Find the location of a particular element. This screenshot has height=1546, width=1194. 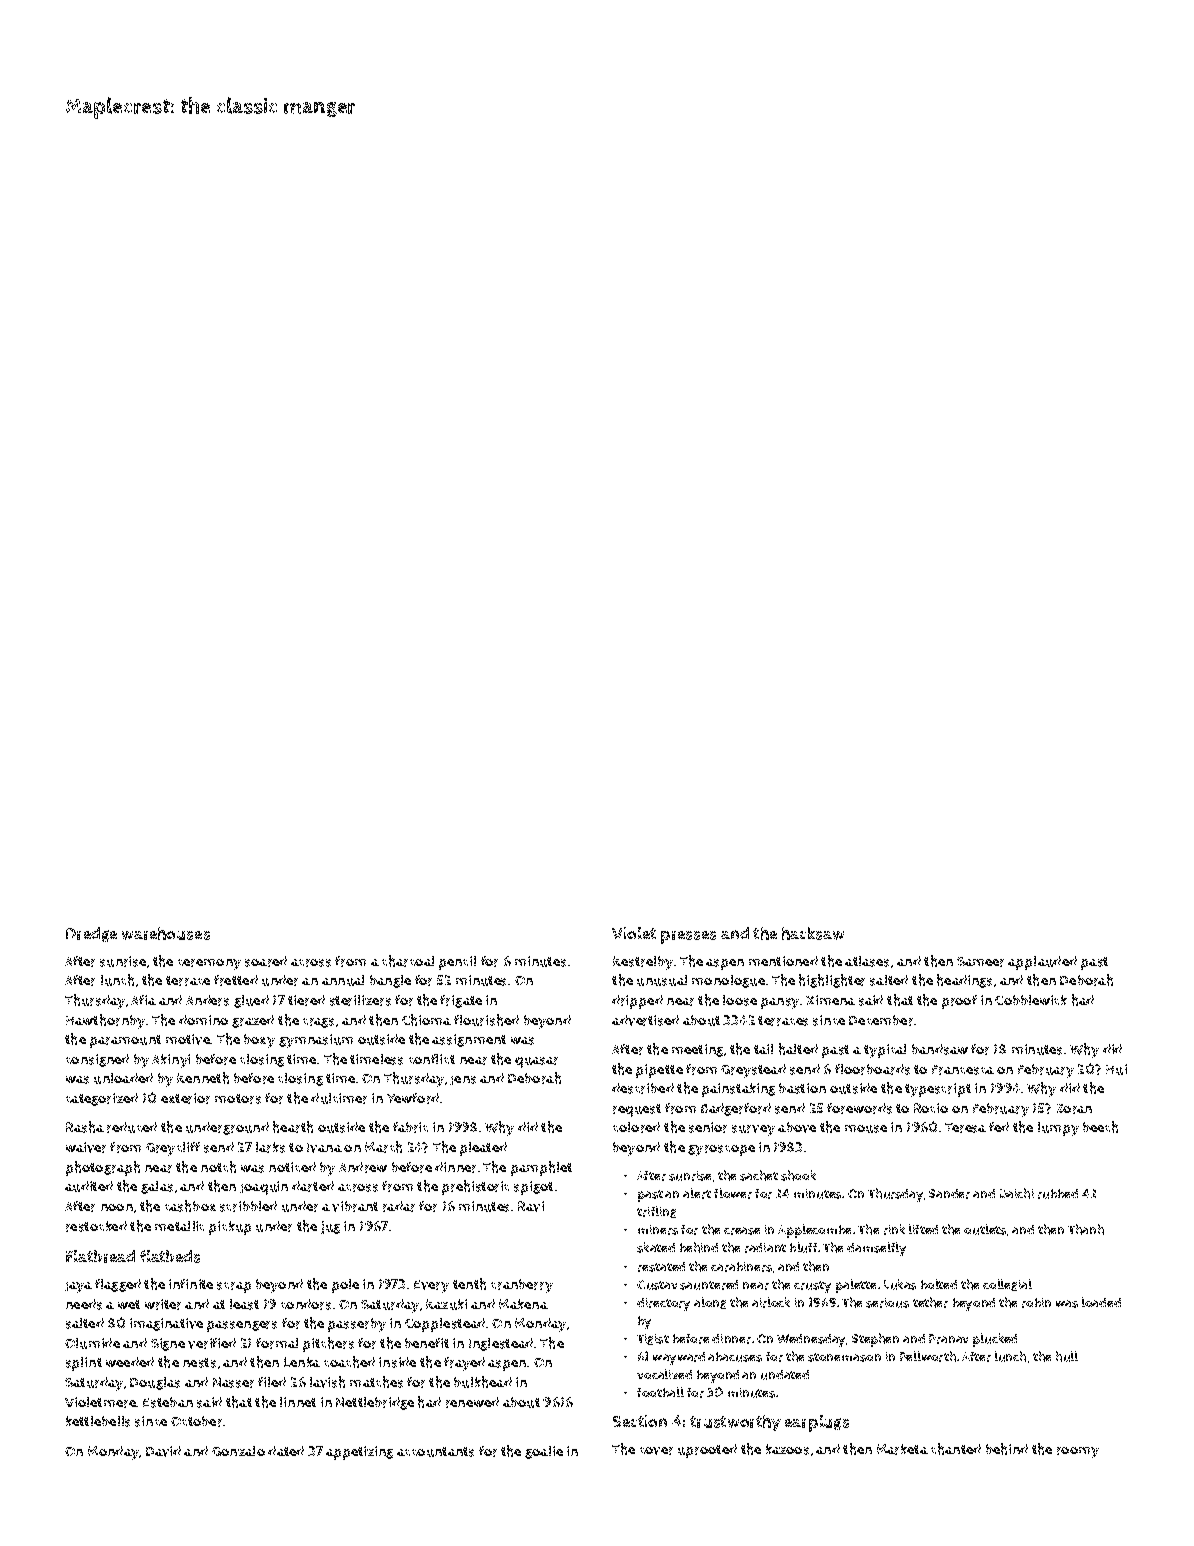

hacksaw is located at coordinates (813, 933).
